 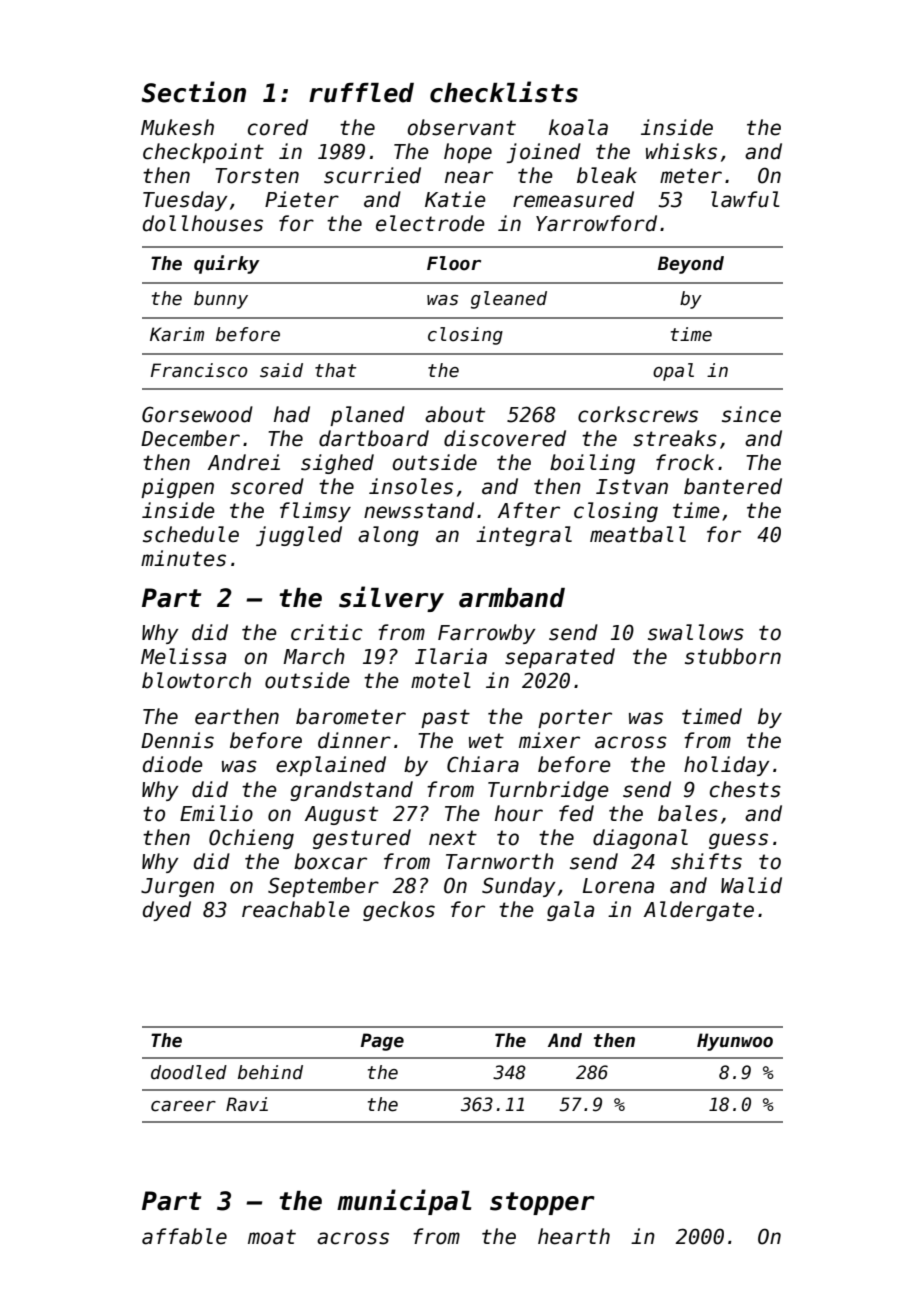 What do you see at coordinates (681, 151) in the image?
I see `whisks` at bounding box center [681, 151].
